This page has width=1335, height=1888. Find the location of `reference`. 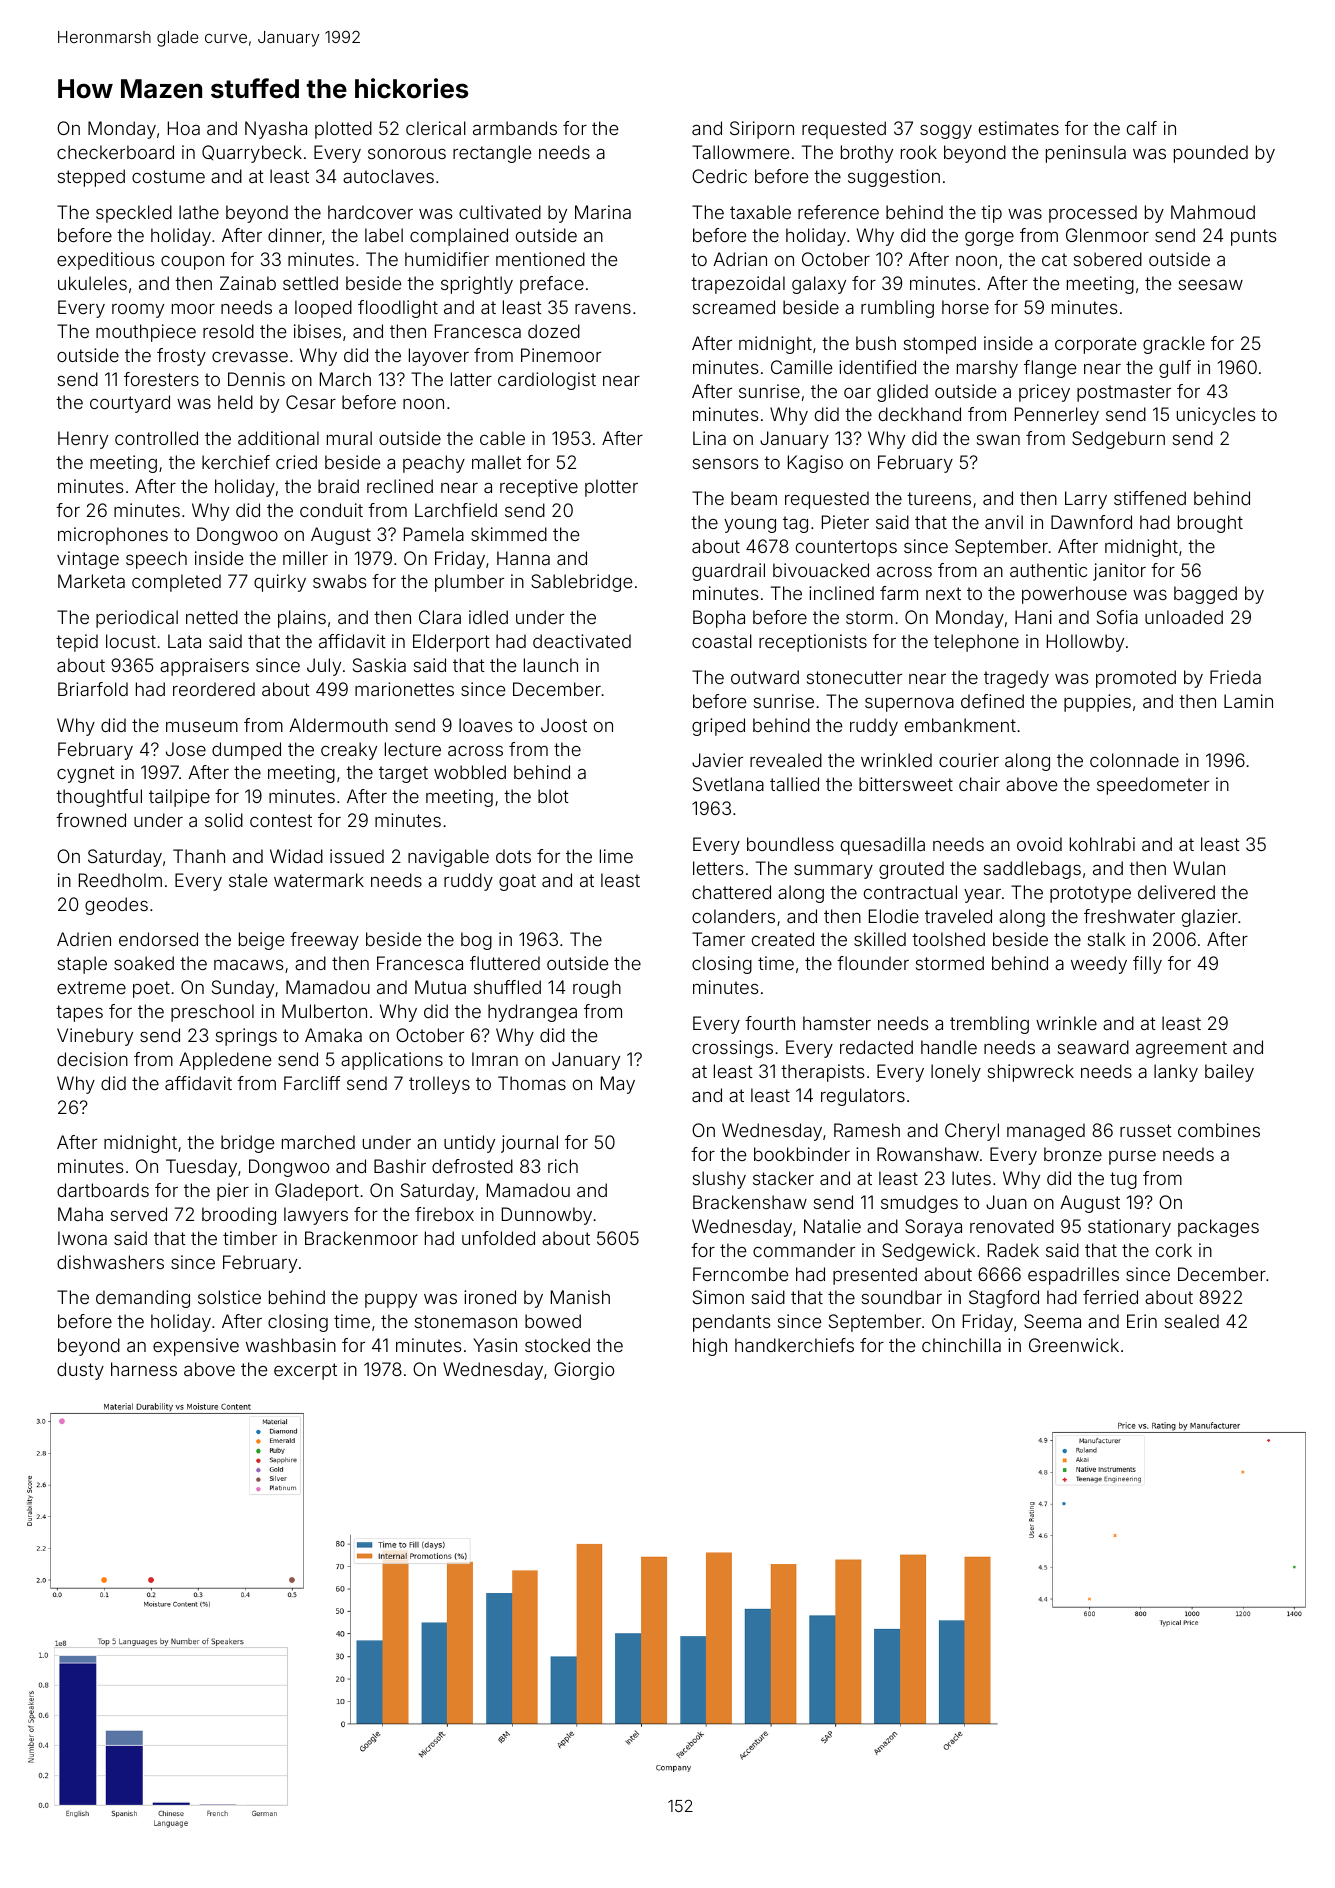

reference is located at coordinates (838, 212).
